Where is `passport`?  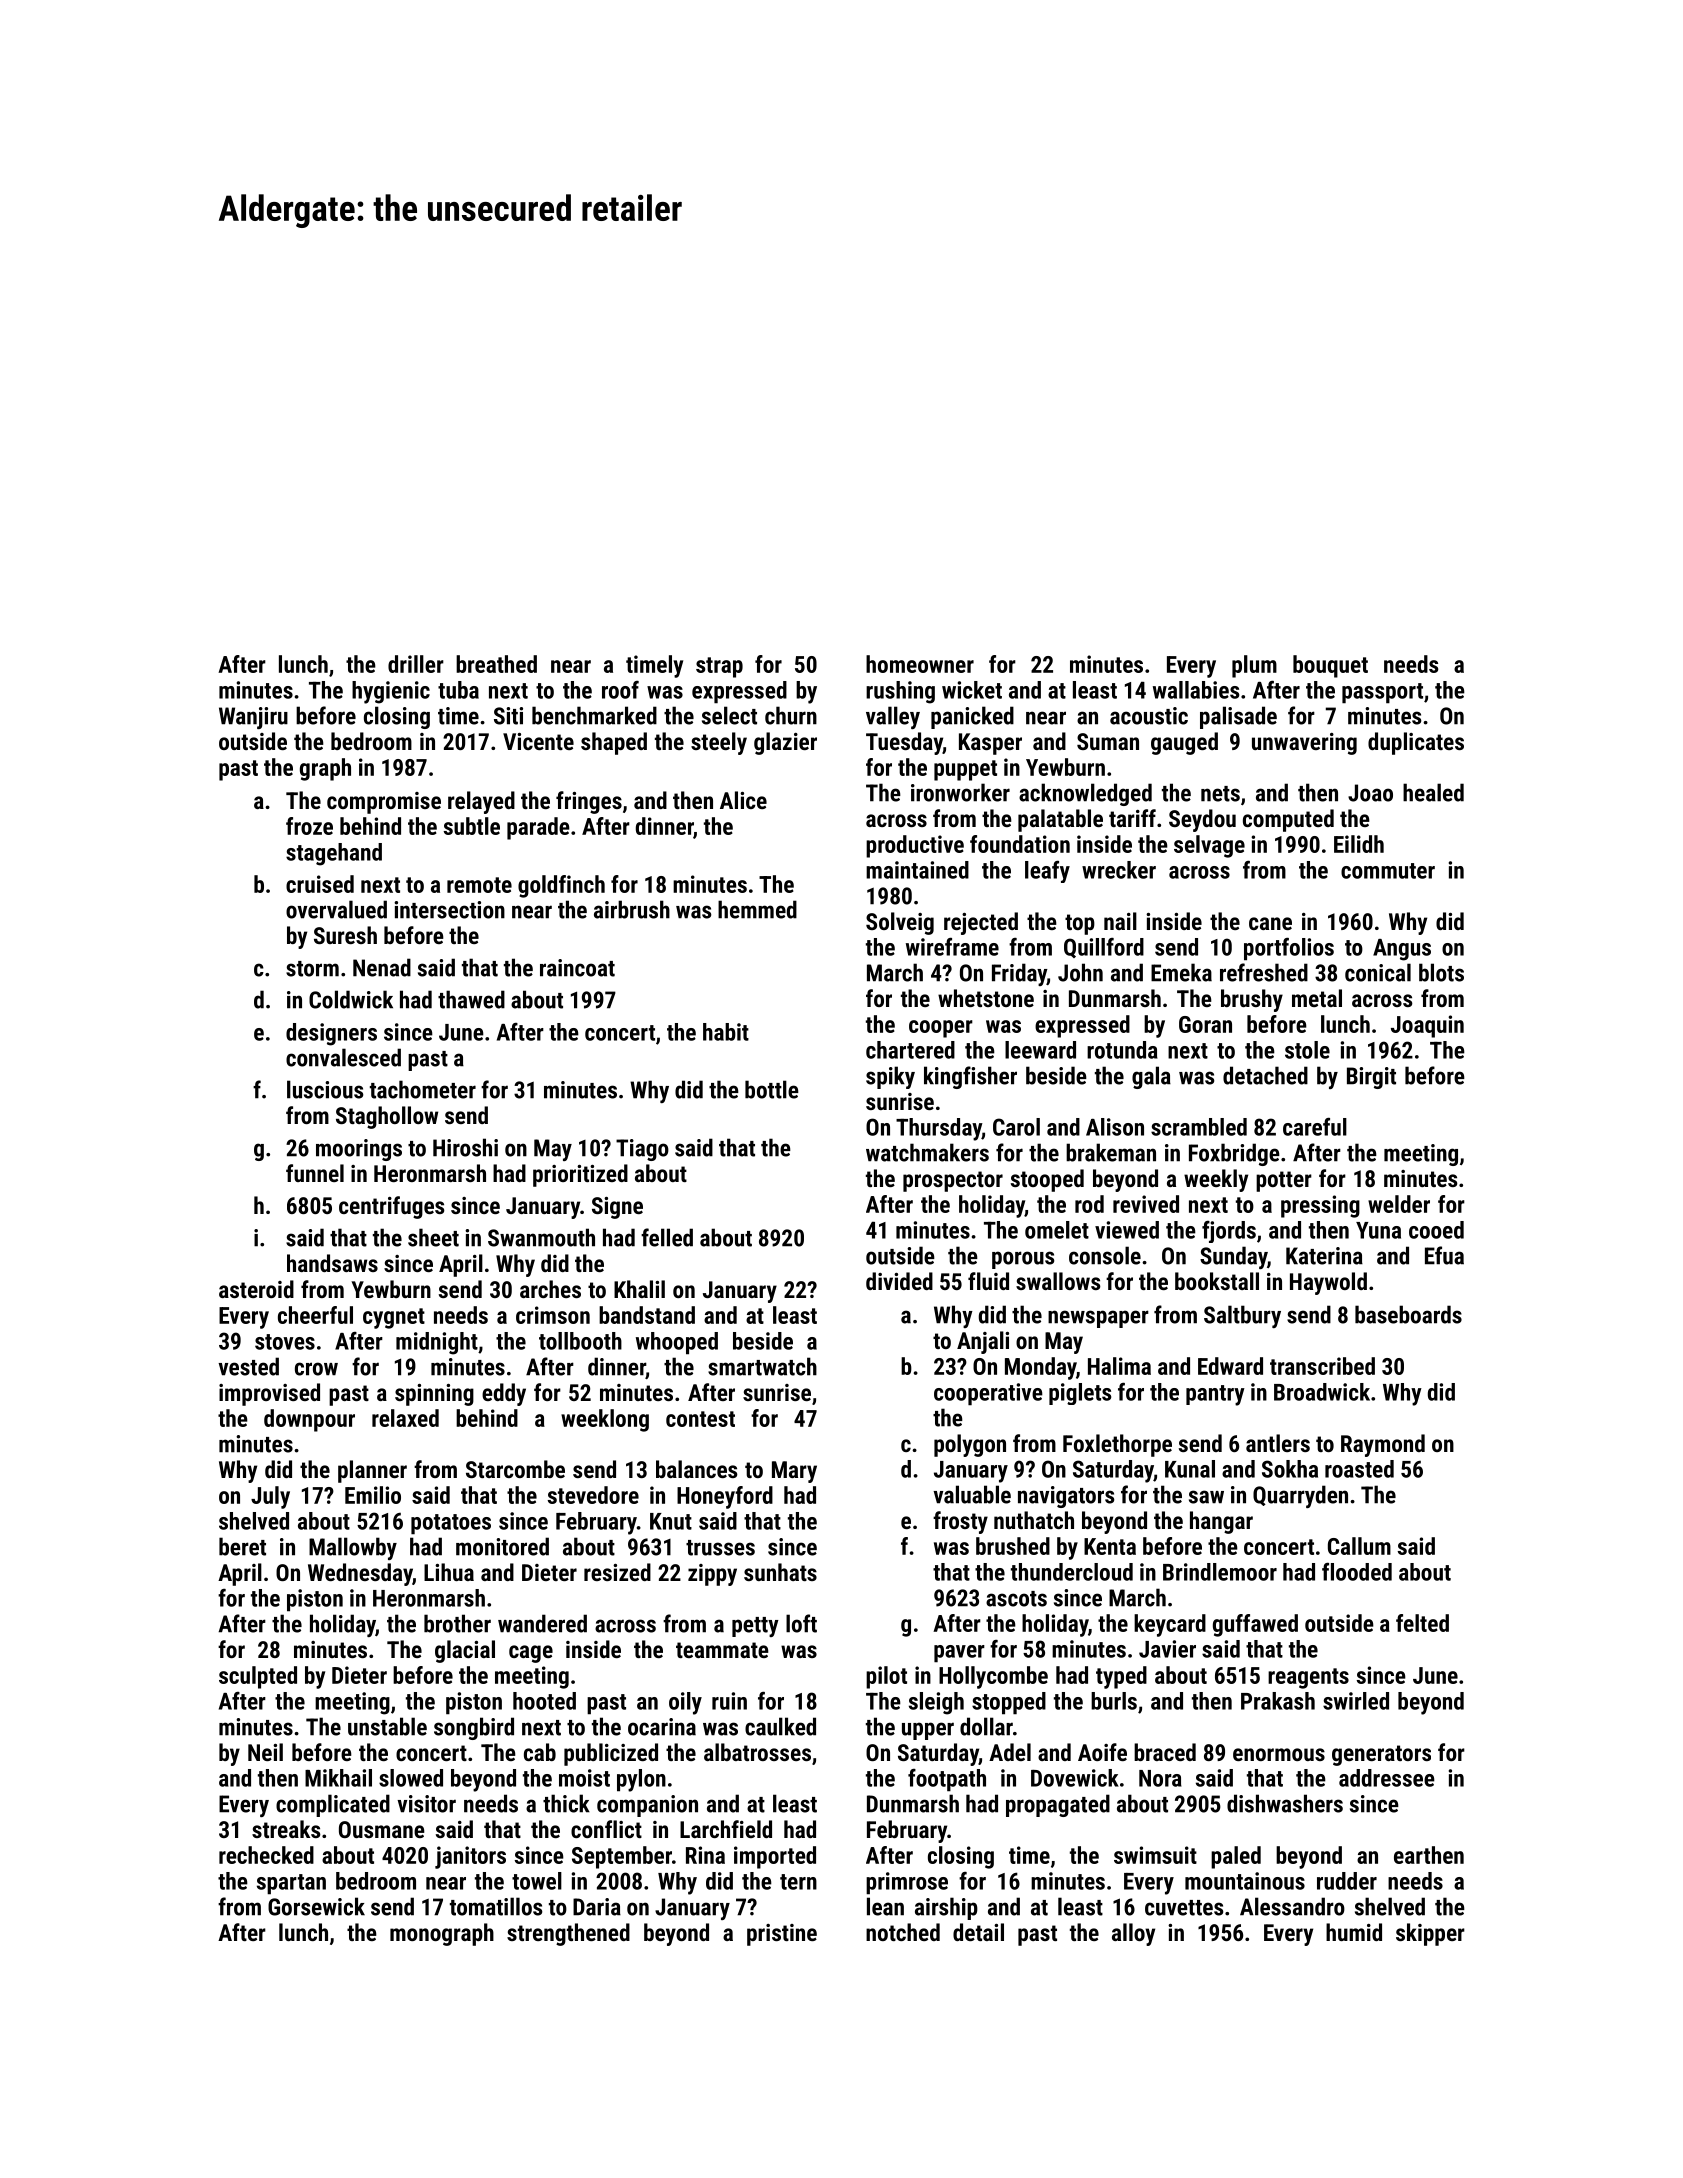
passport is located at coordinates (1382, 693).
